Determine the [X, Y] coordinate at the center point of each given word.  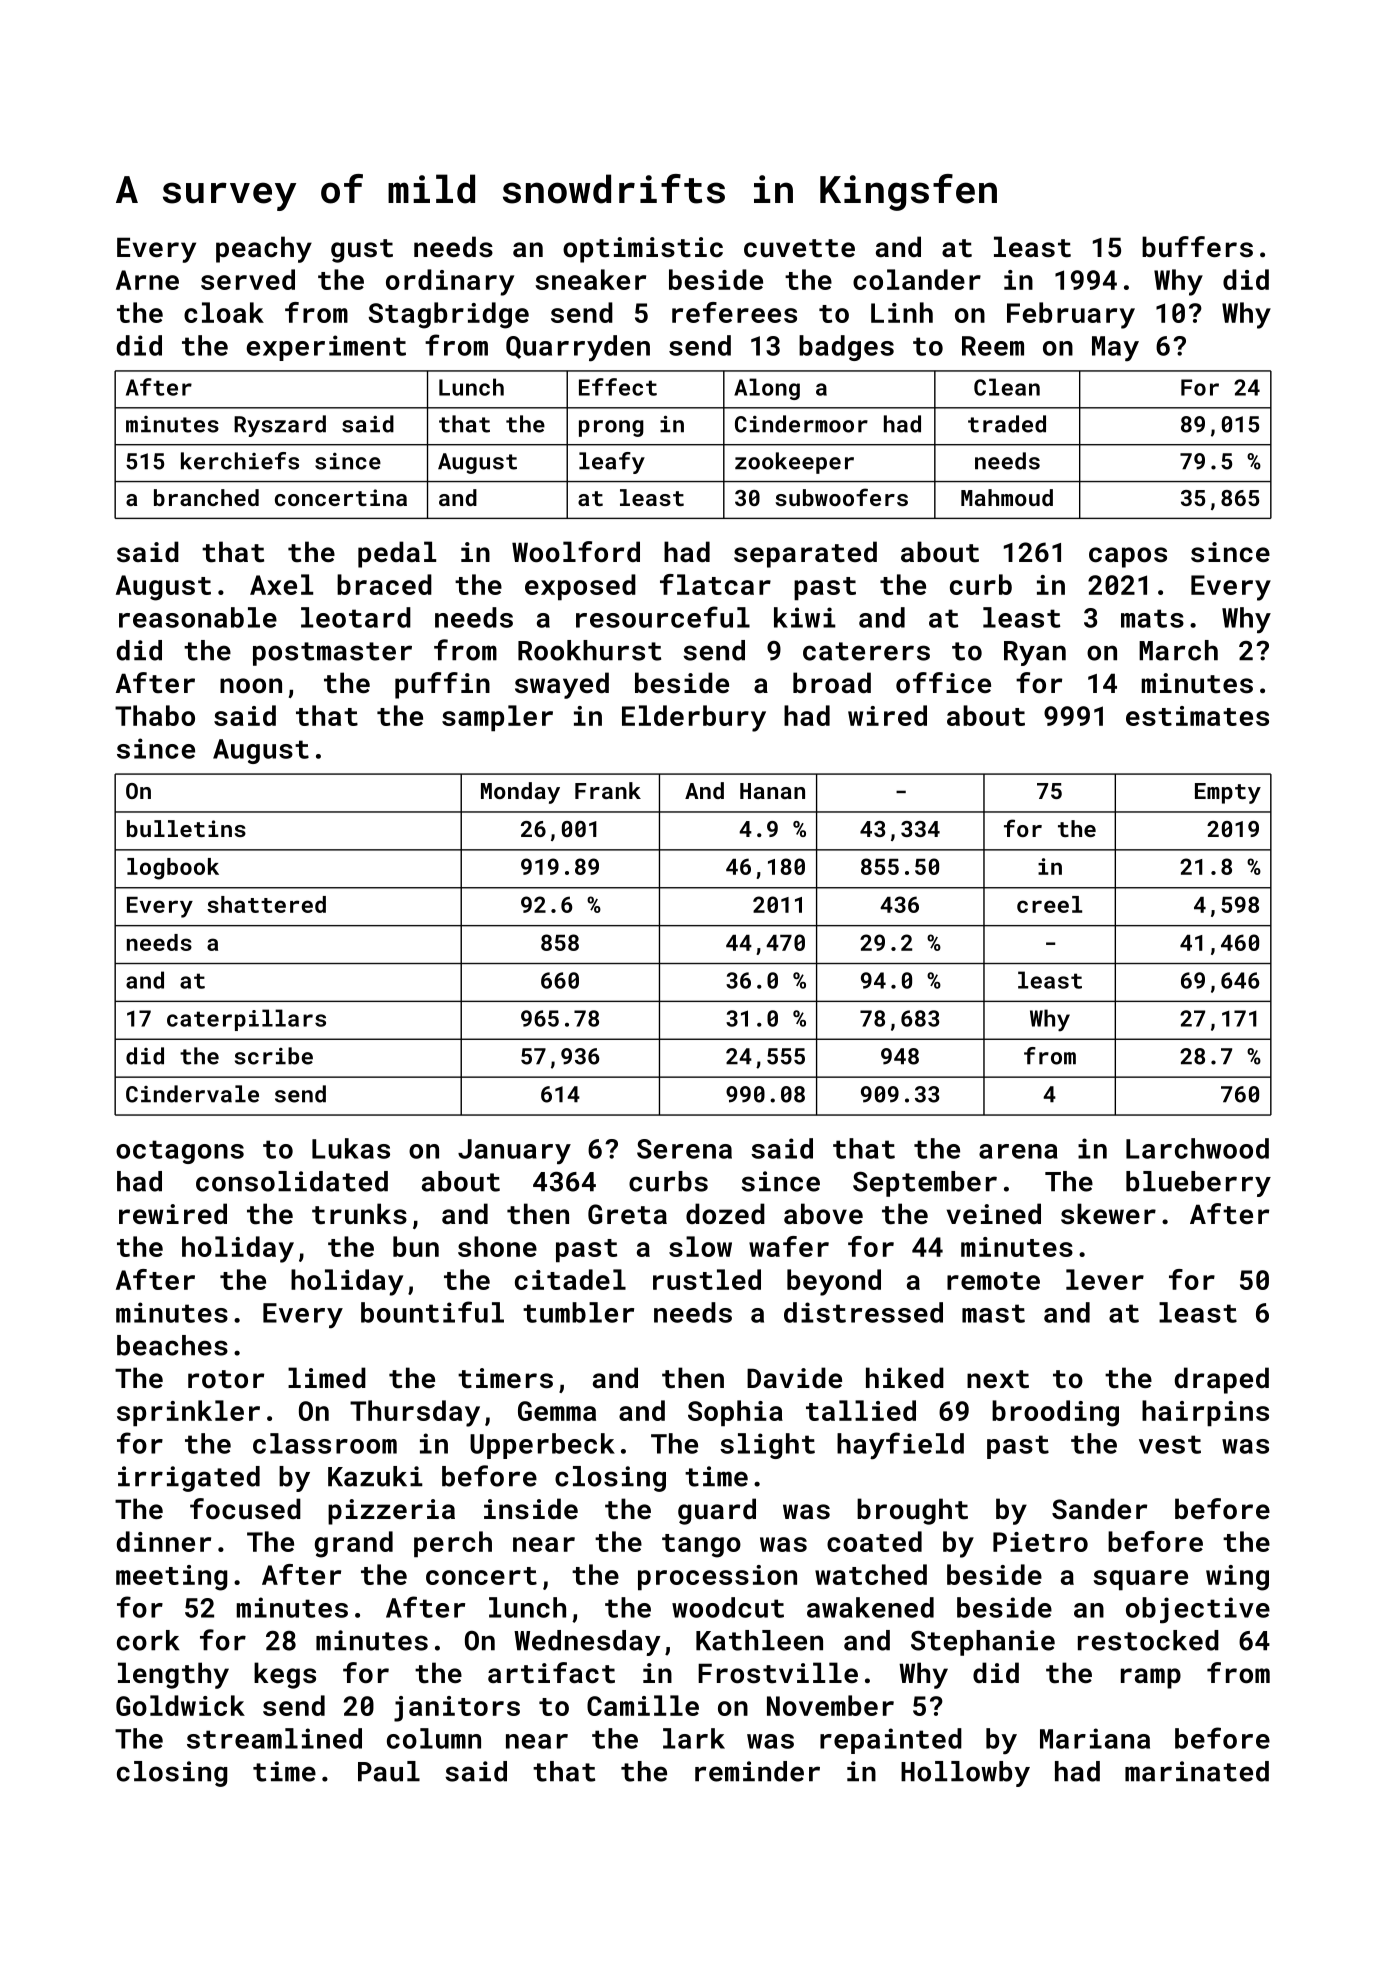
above [823, 1214]
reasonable [198, 617]
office [943, 683]
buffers [1197, 247]
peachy [264, 249]
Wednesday [587, 1643]
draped [1222, 1380]
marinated [1197, 1771]
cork [148, 1640]
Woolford [576, 552]
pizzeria [391, 1512]
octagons [180, 1152]
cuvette [799, 248]
